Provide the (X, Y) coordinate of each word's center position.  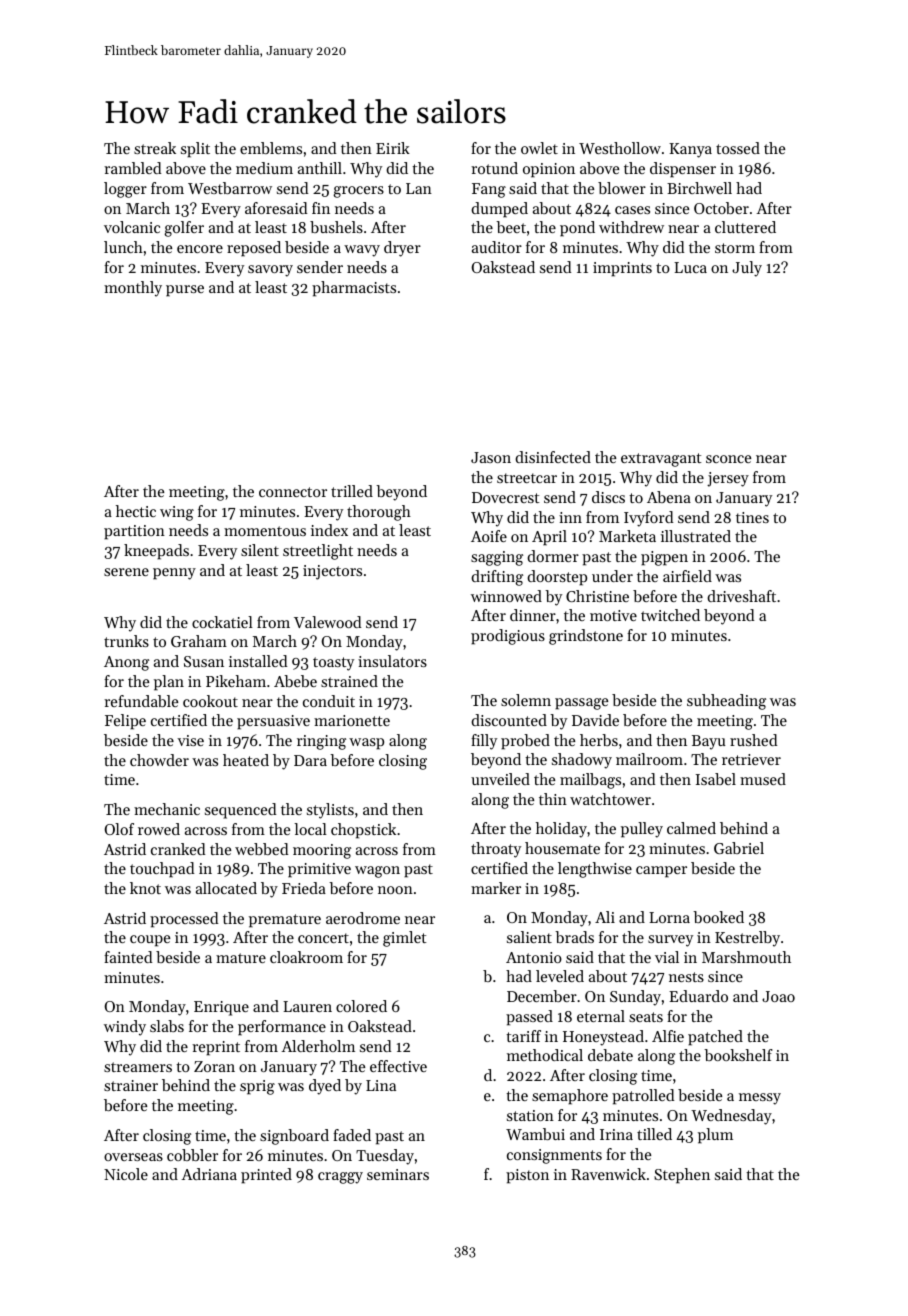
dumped (499, 210)
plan (169, 683)
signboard (294, 1137)
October (721, 208)
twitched (670, 615)
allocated (226, 888)
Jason (491, 457)
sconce (728, 459)
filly (484, 742)
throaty (496, 850)
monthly (133, 289)
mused (763, 779)
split (195, 150)
